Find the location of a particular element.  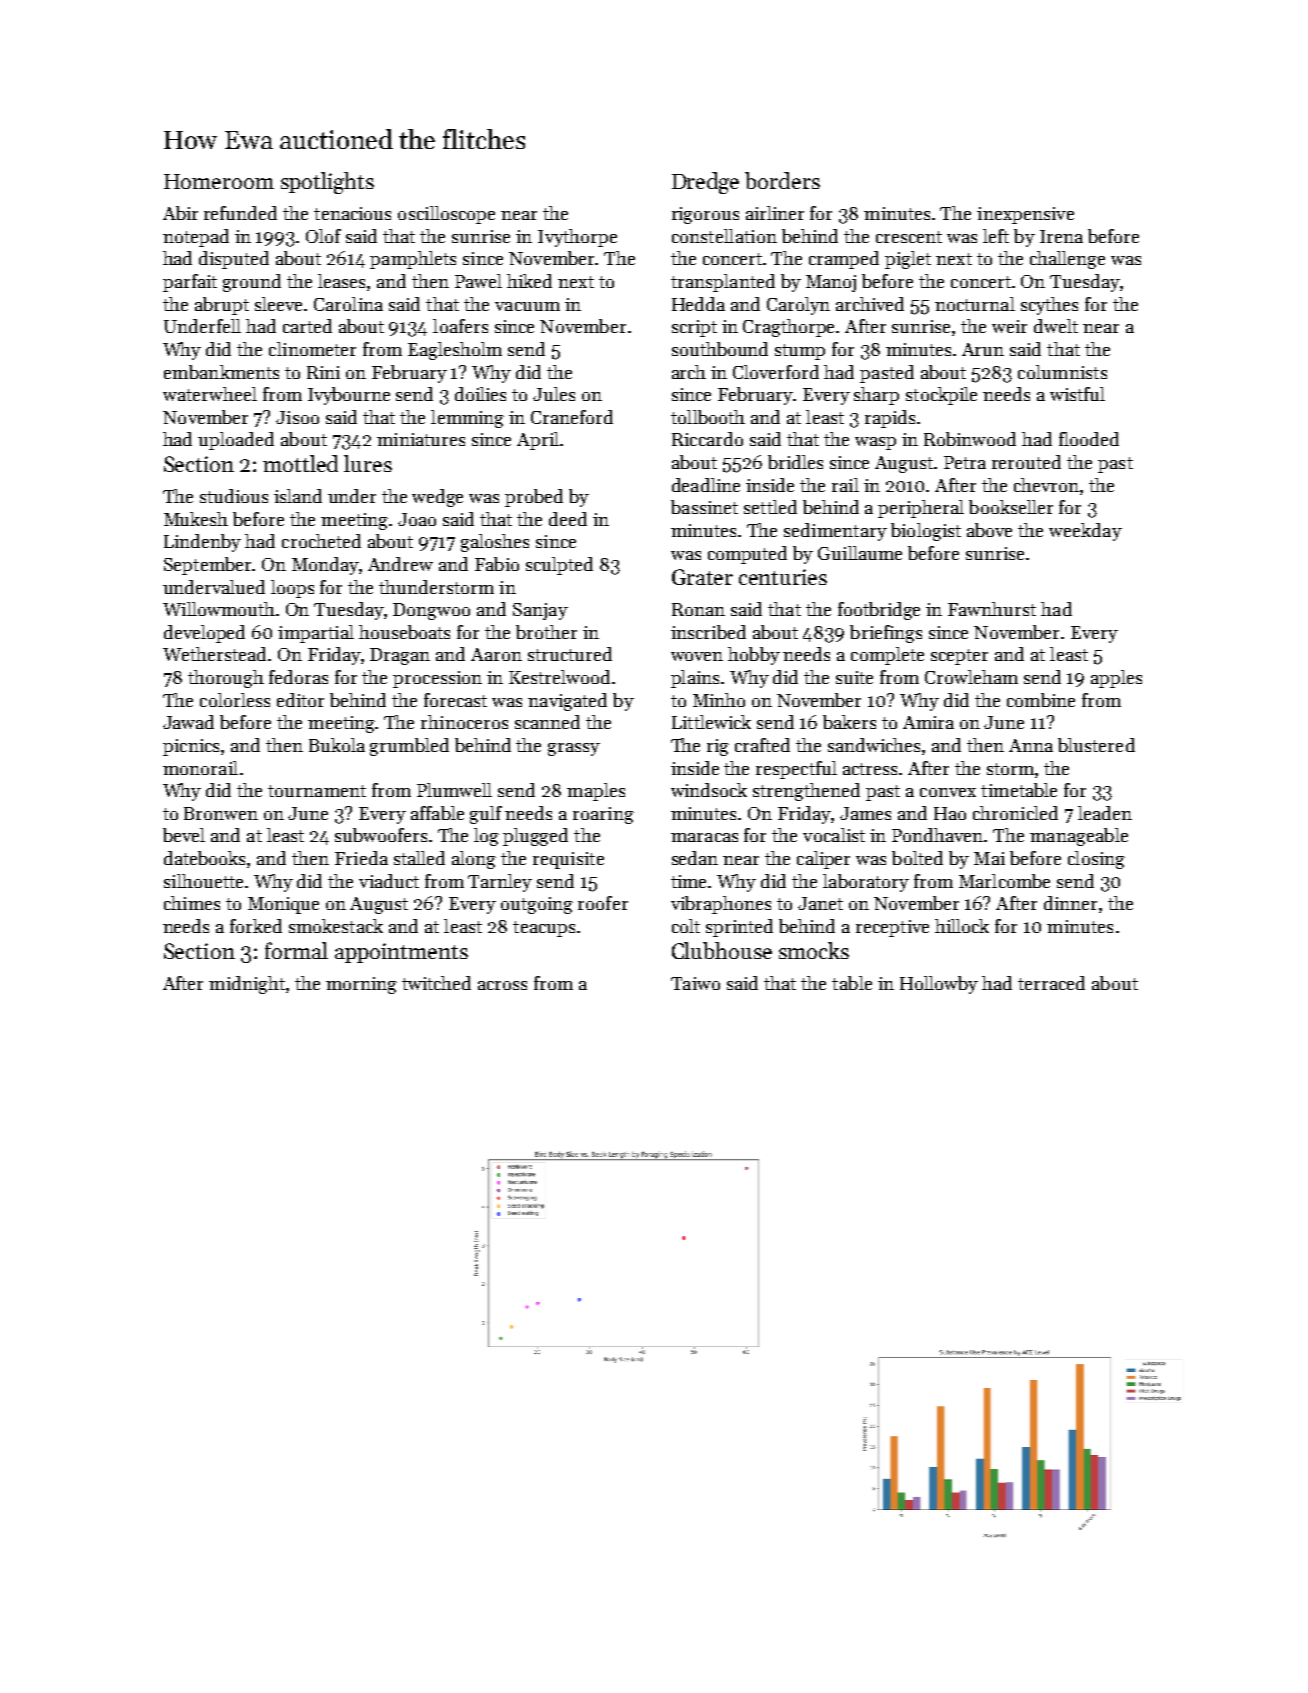

transplanted is located at coordinates (723, 283).
